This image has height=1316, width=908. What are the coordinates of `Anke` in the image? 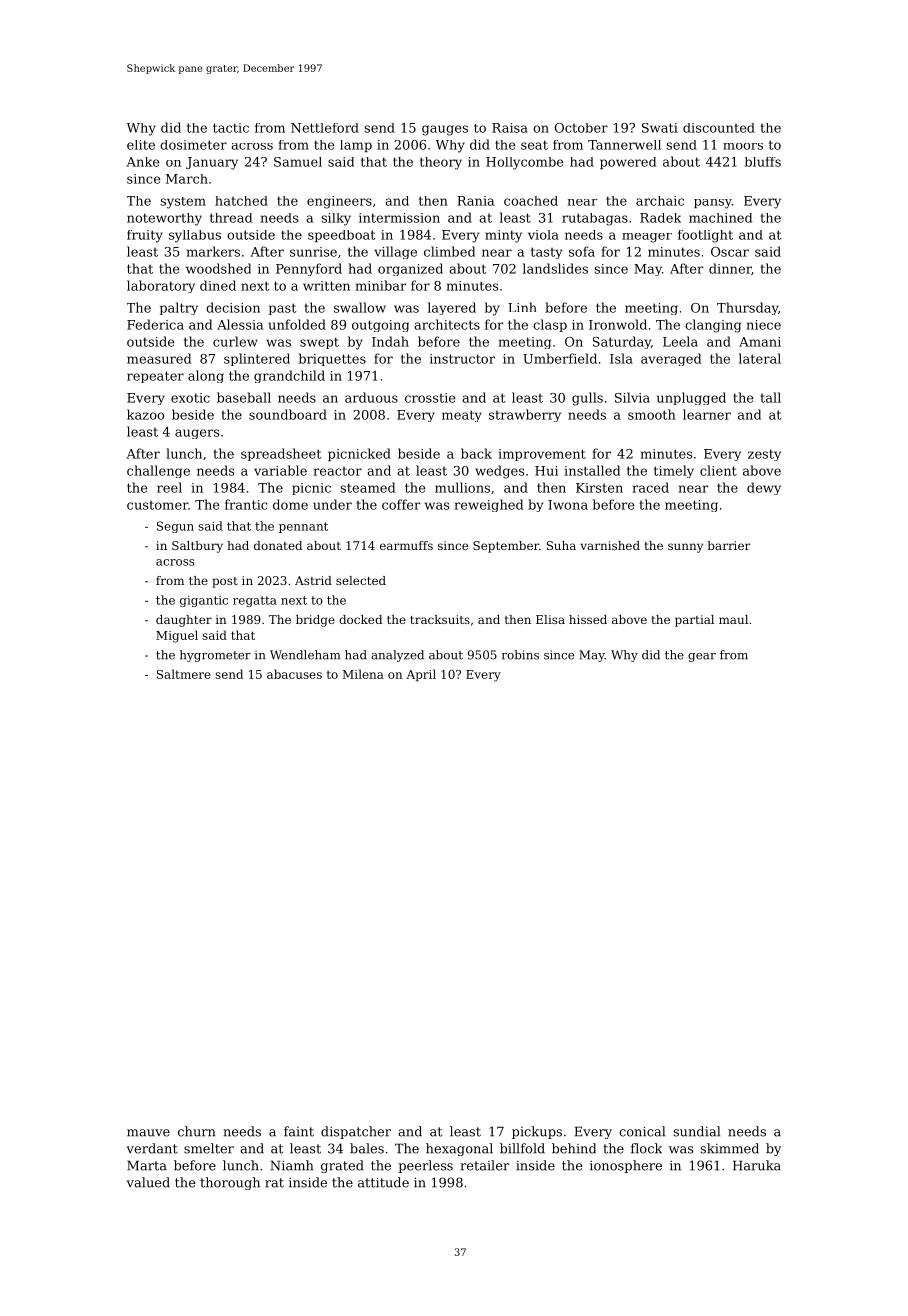 It's located at (142, 162).
